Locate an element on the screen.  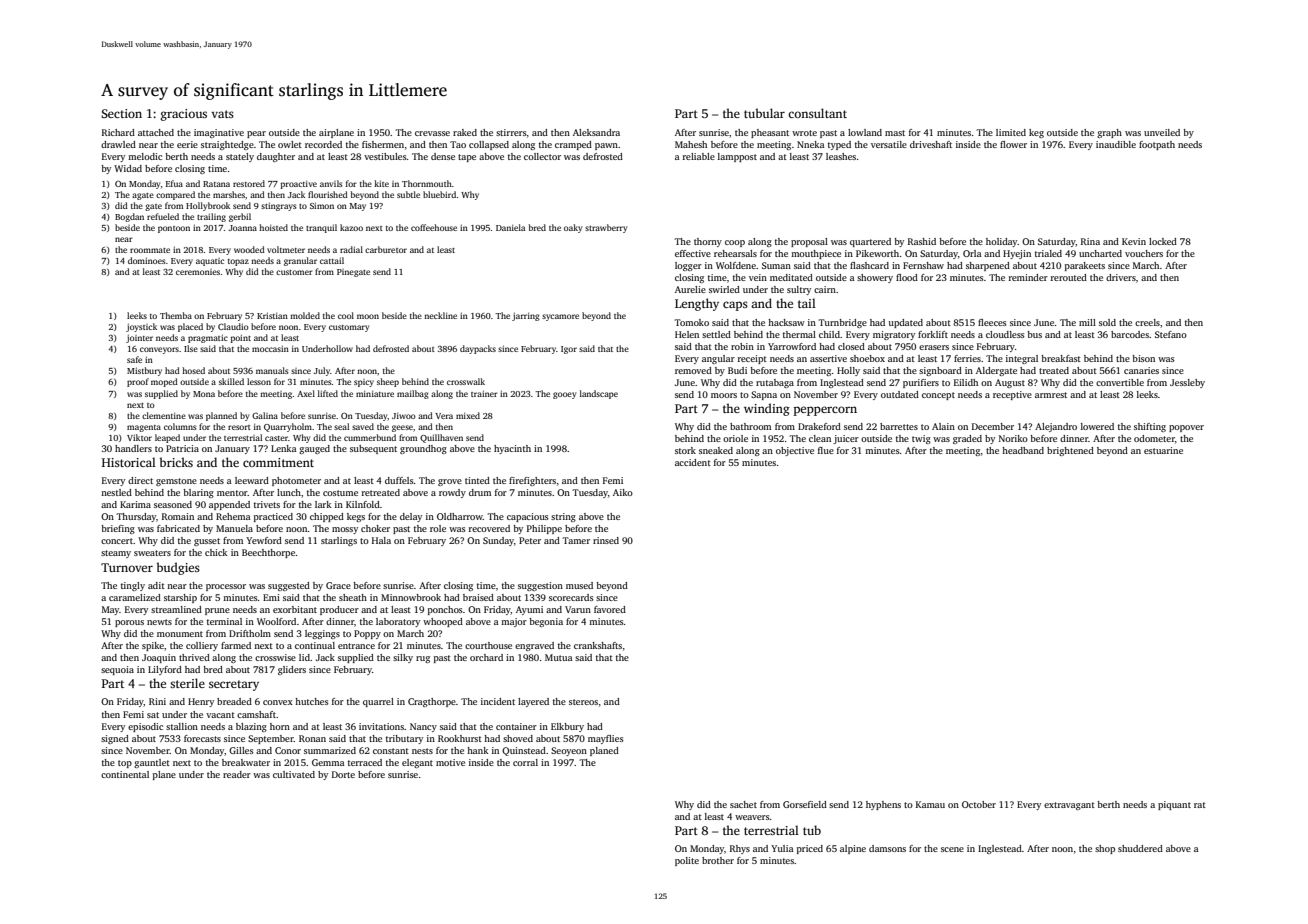
updated is located at coordinates (905, 323).
